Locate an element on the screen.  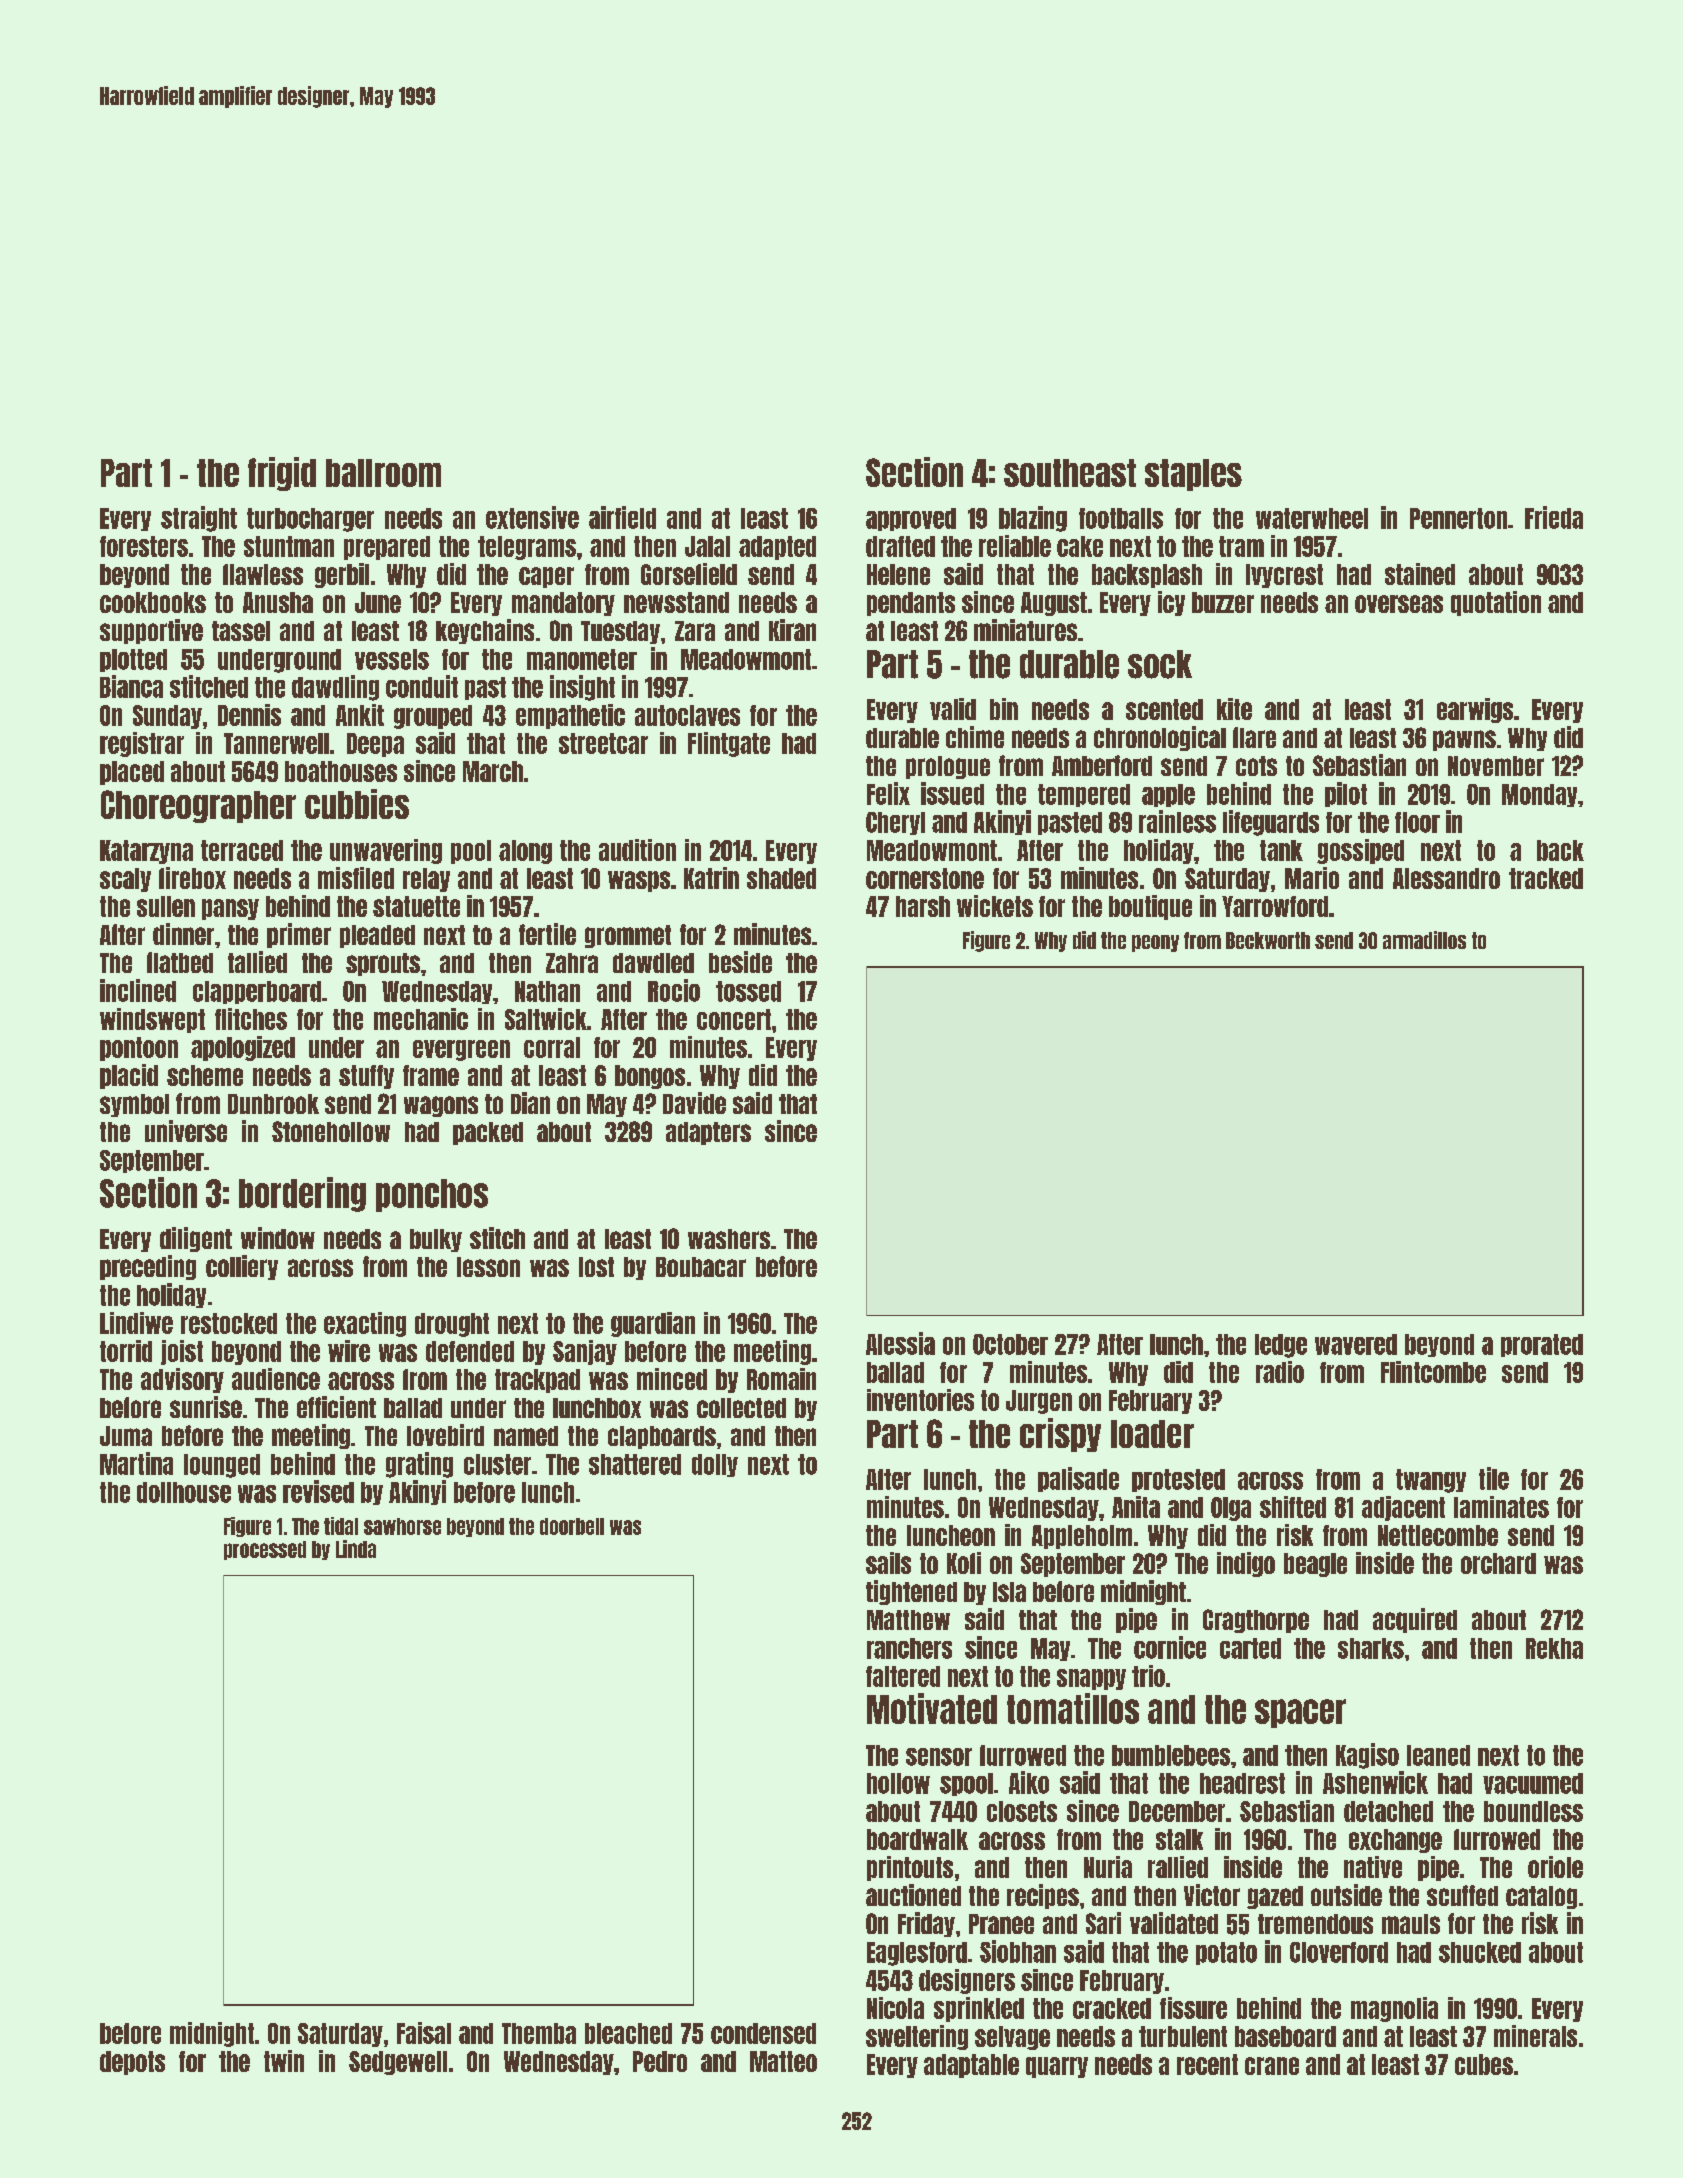
grouped is located at coordinates (433, 717).
